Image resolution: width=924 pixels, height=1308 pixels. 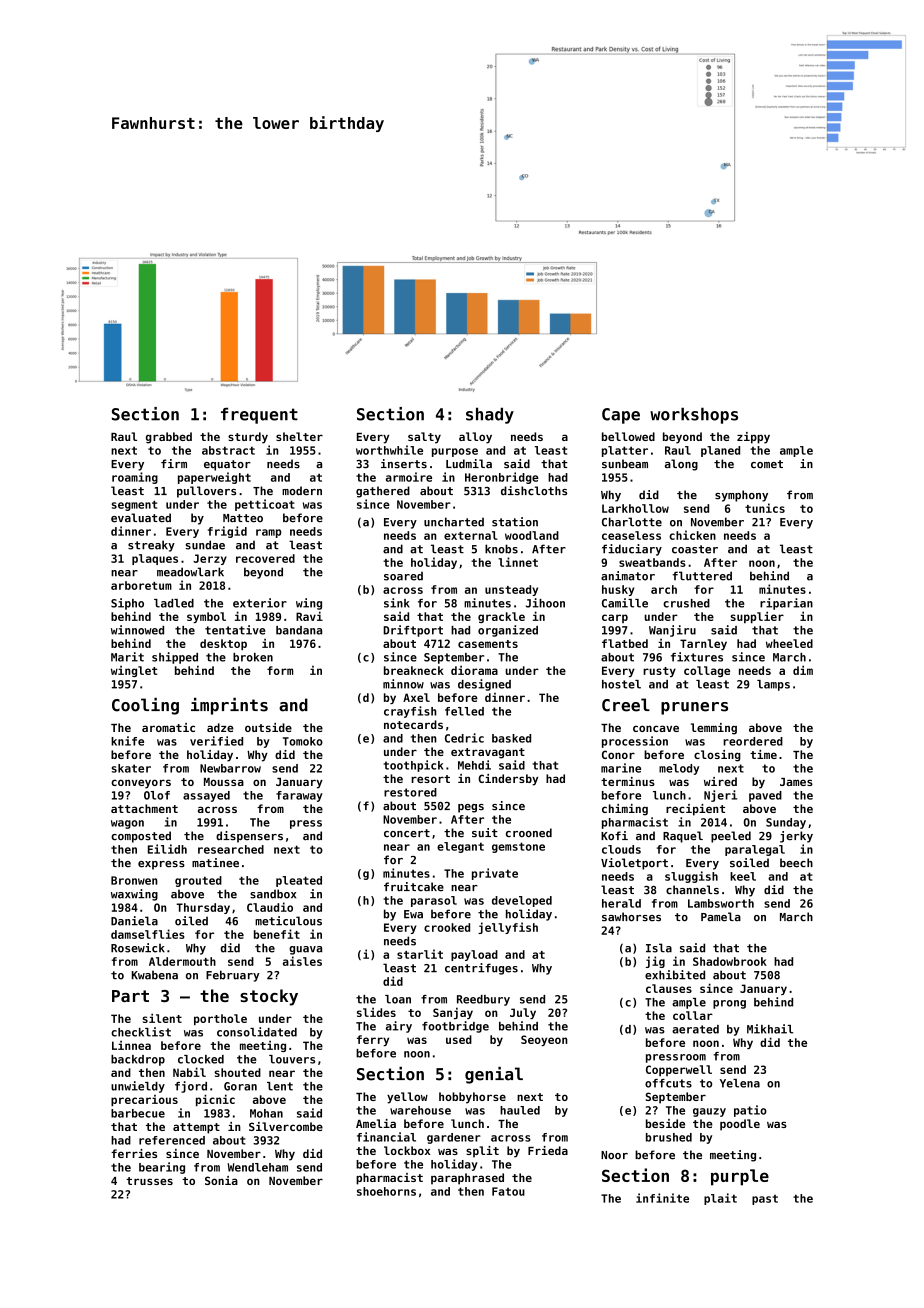 What do you see at coordinates (490, 416) in the screenshot?
I see `shady` at bounding box center [490, 416].
